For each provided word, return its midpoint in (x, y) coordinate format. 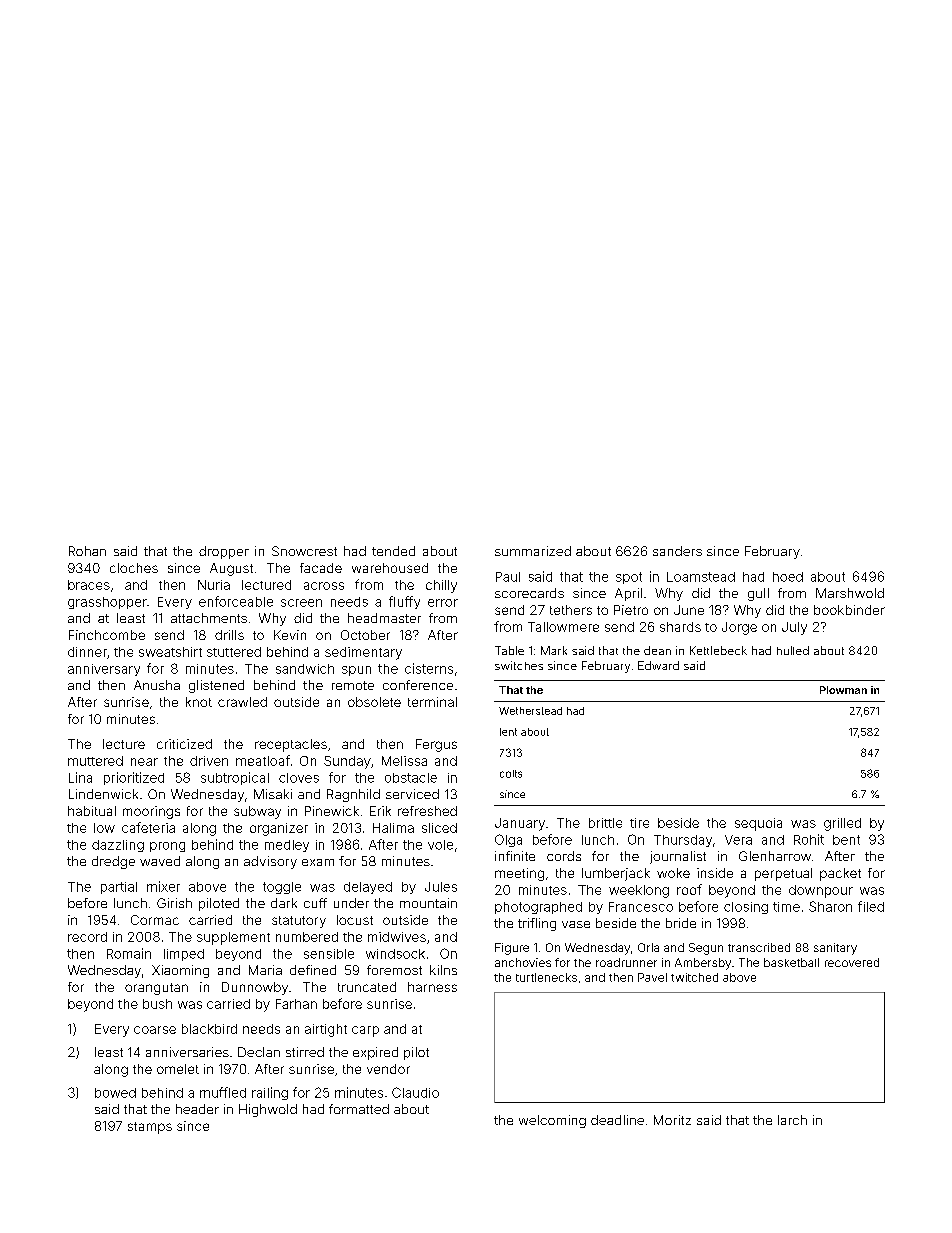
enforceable (236, 601)
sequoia (758, 824)
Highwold (268, 1110)
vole (440, 845)
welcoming (552, 1121)
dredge (113, 862)
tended (393, 551)
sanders (677, 551)
